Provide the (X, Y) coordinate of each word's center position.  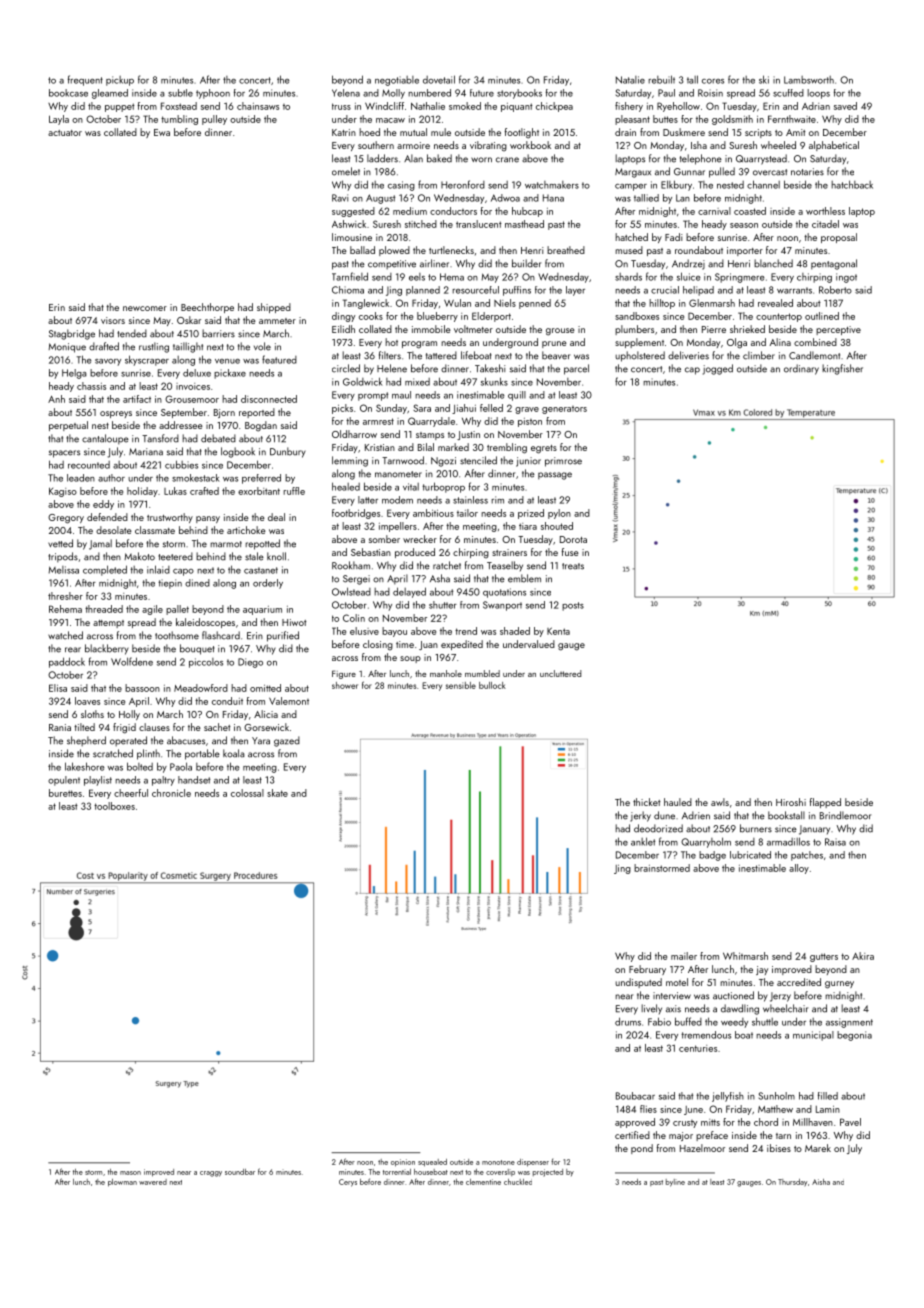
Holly (129, 715)
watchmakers (552, 185)
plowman (122, 1183)
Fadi (673, 237)
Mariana (146, 452)
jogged (718, 369)
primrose (563, 462)
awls (720, 802)
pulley (214, 120)
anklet (643, 841)
